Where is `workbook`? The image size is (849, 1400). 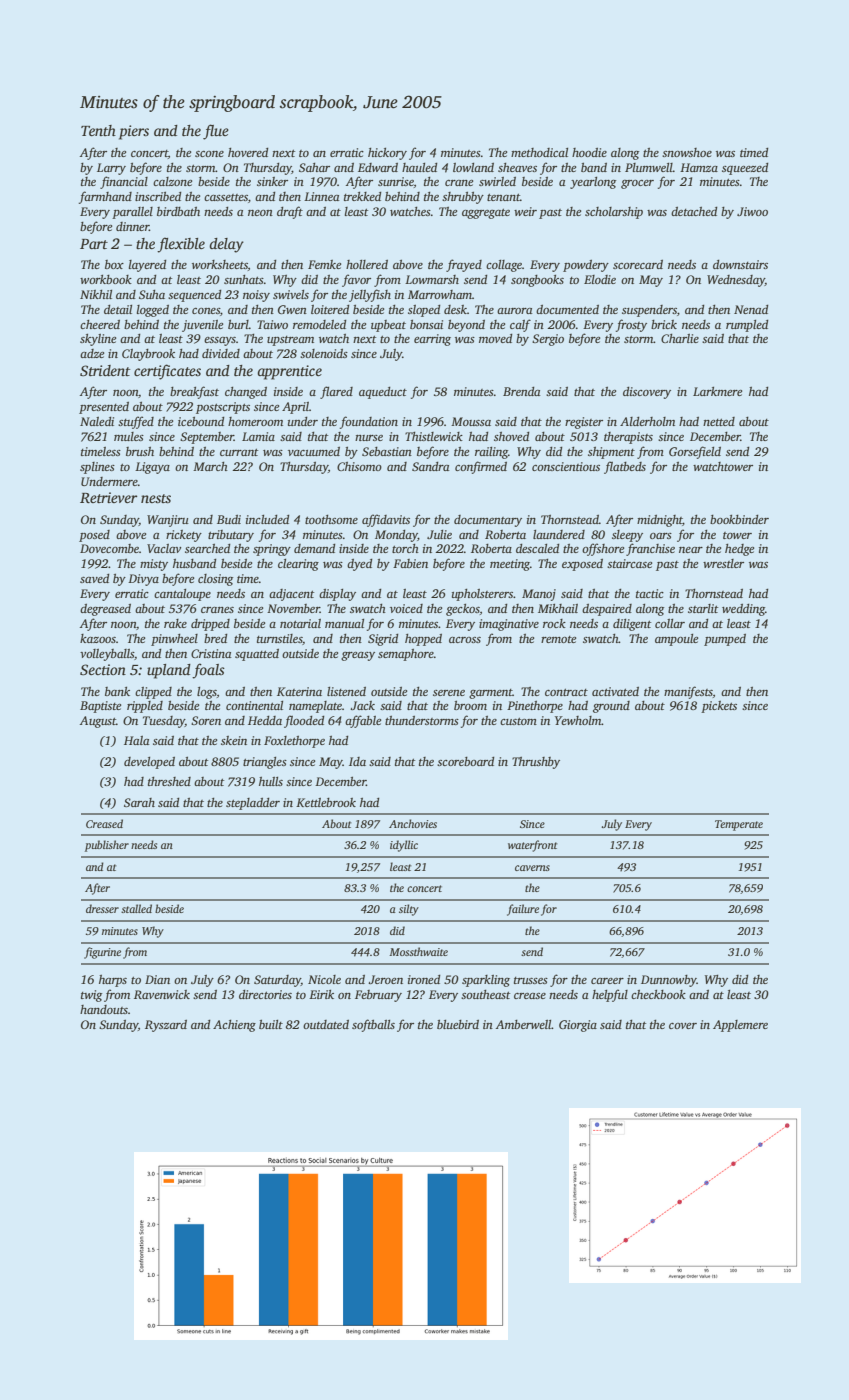
workbook is located at coordinates (106, 279).
